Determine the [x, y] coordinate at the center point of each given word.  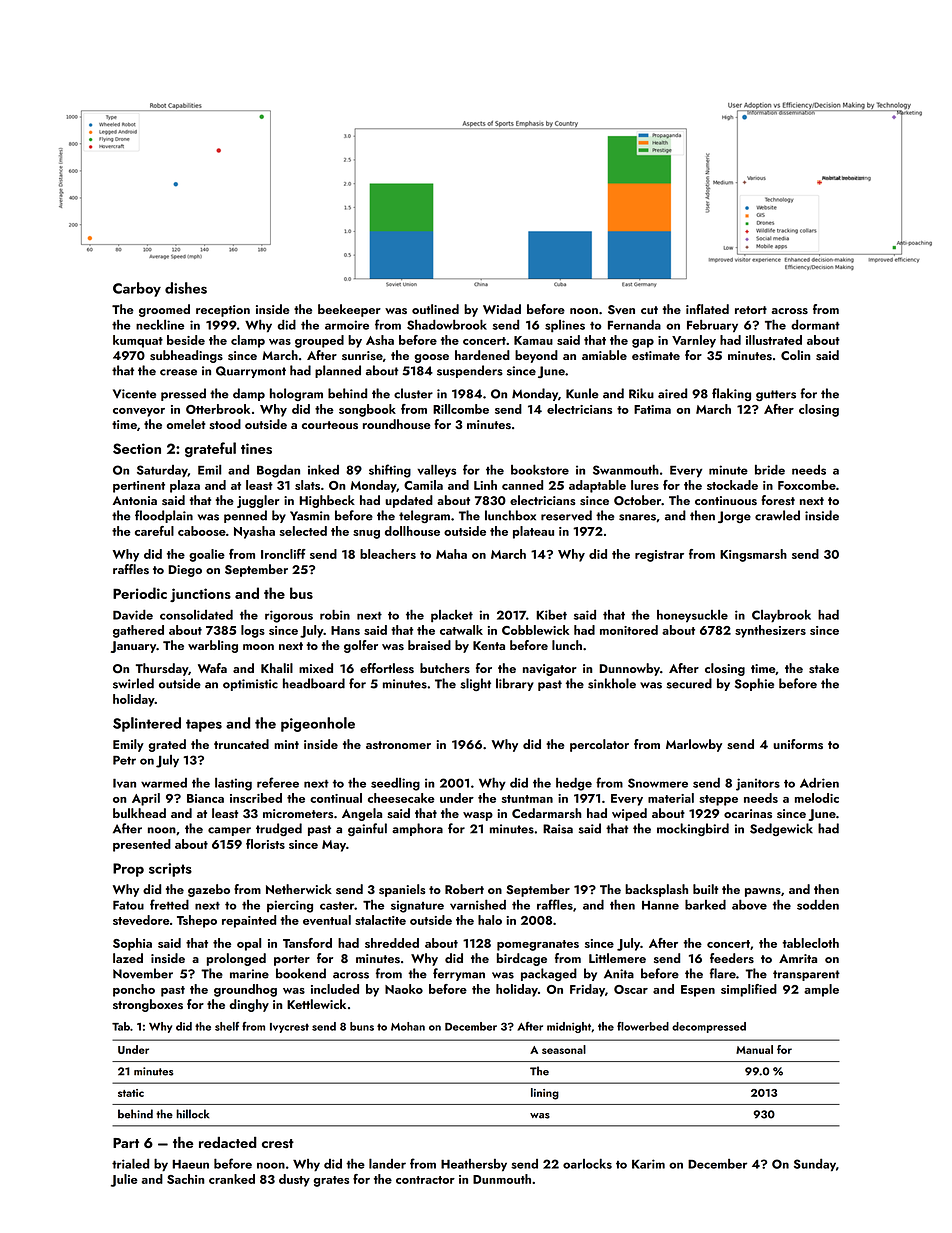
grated [167, 745]
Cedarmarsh [547, 813]
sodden [818, 904]
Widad [502, 309]
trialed [130, 1163]
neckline [160, 325]
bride [770, 469]
